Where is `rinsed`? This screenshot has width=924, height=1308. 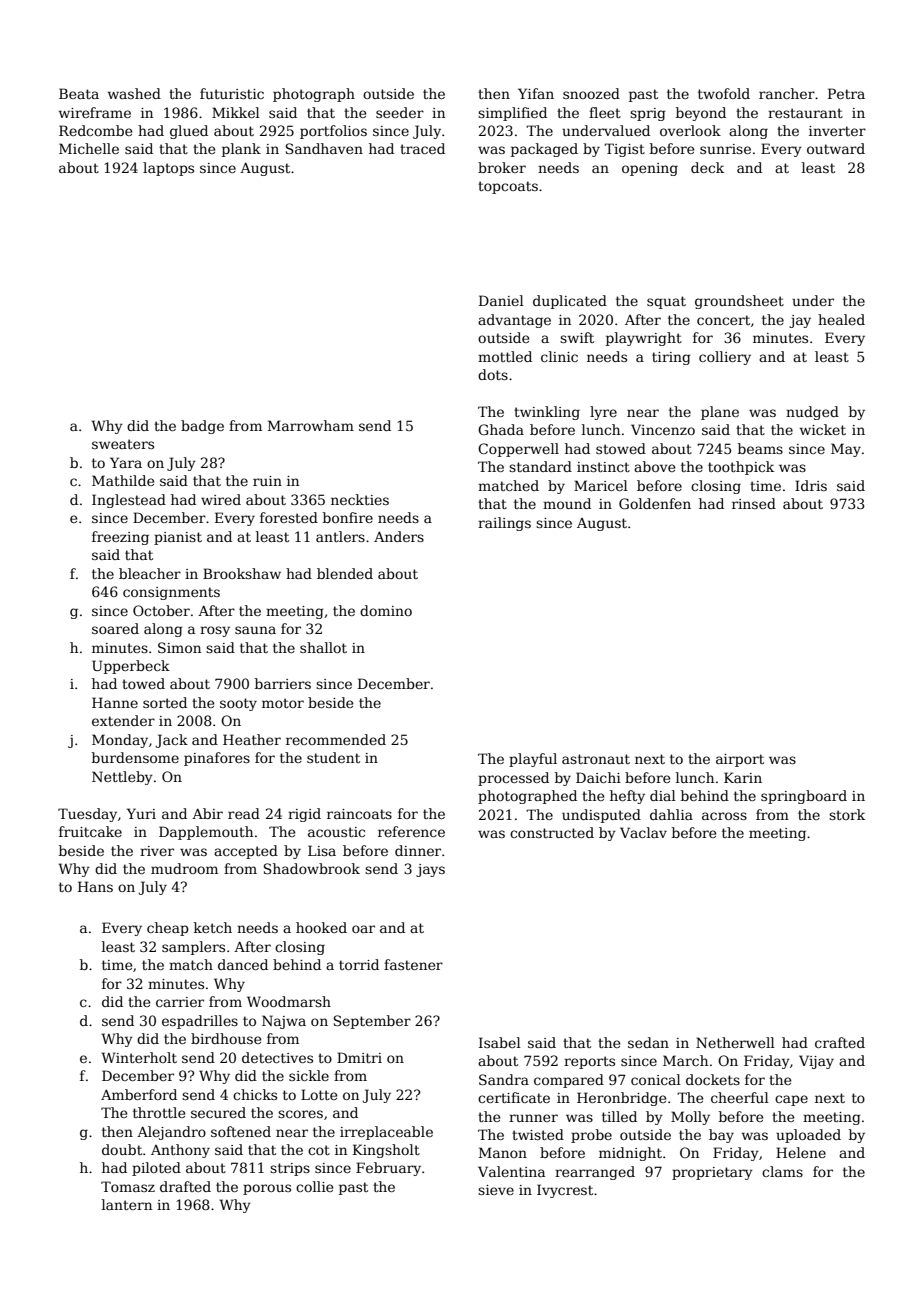
rinsed is located at coordinates (754, 503).
